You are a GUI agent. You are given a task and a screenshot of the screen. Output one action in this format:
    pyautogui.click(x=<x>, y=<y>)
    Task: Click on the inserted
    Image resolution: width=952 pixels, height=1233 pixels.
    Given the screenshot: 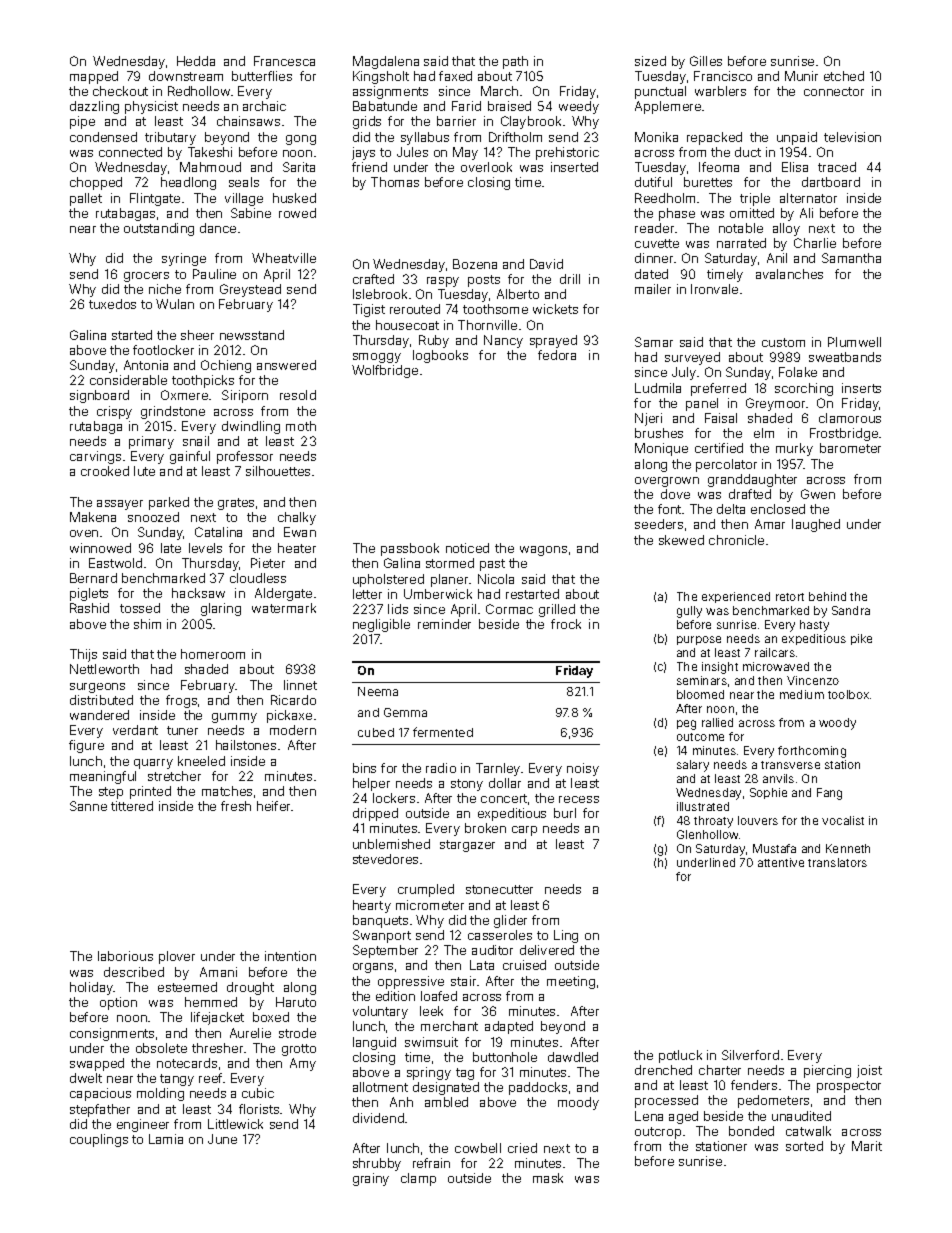 What is the action you would take?
    pyautogui.click(x=574, y=167)
